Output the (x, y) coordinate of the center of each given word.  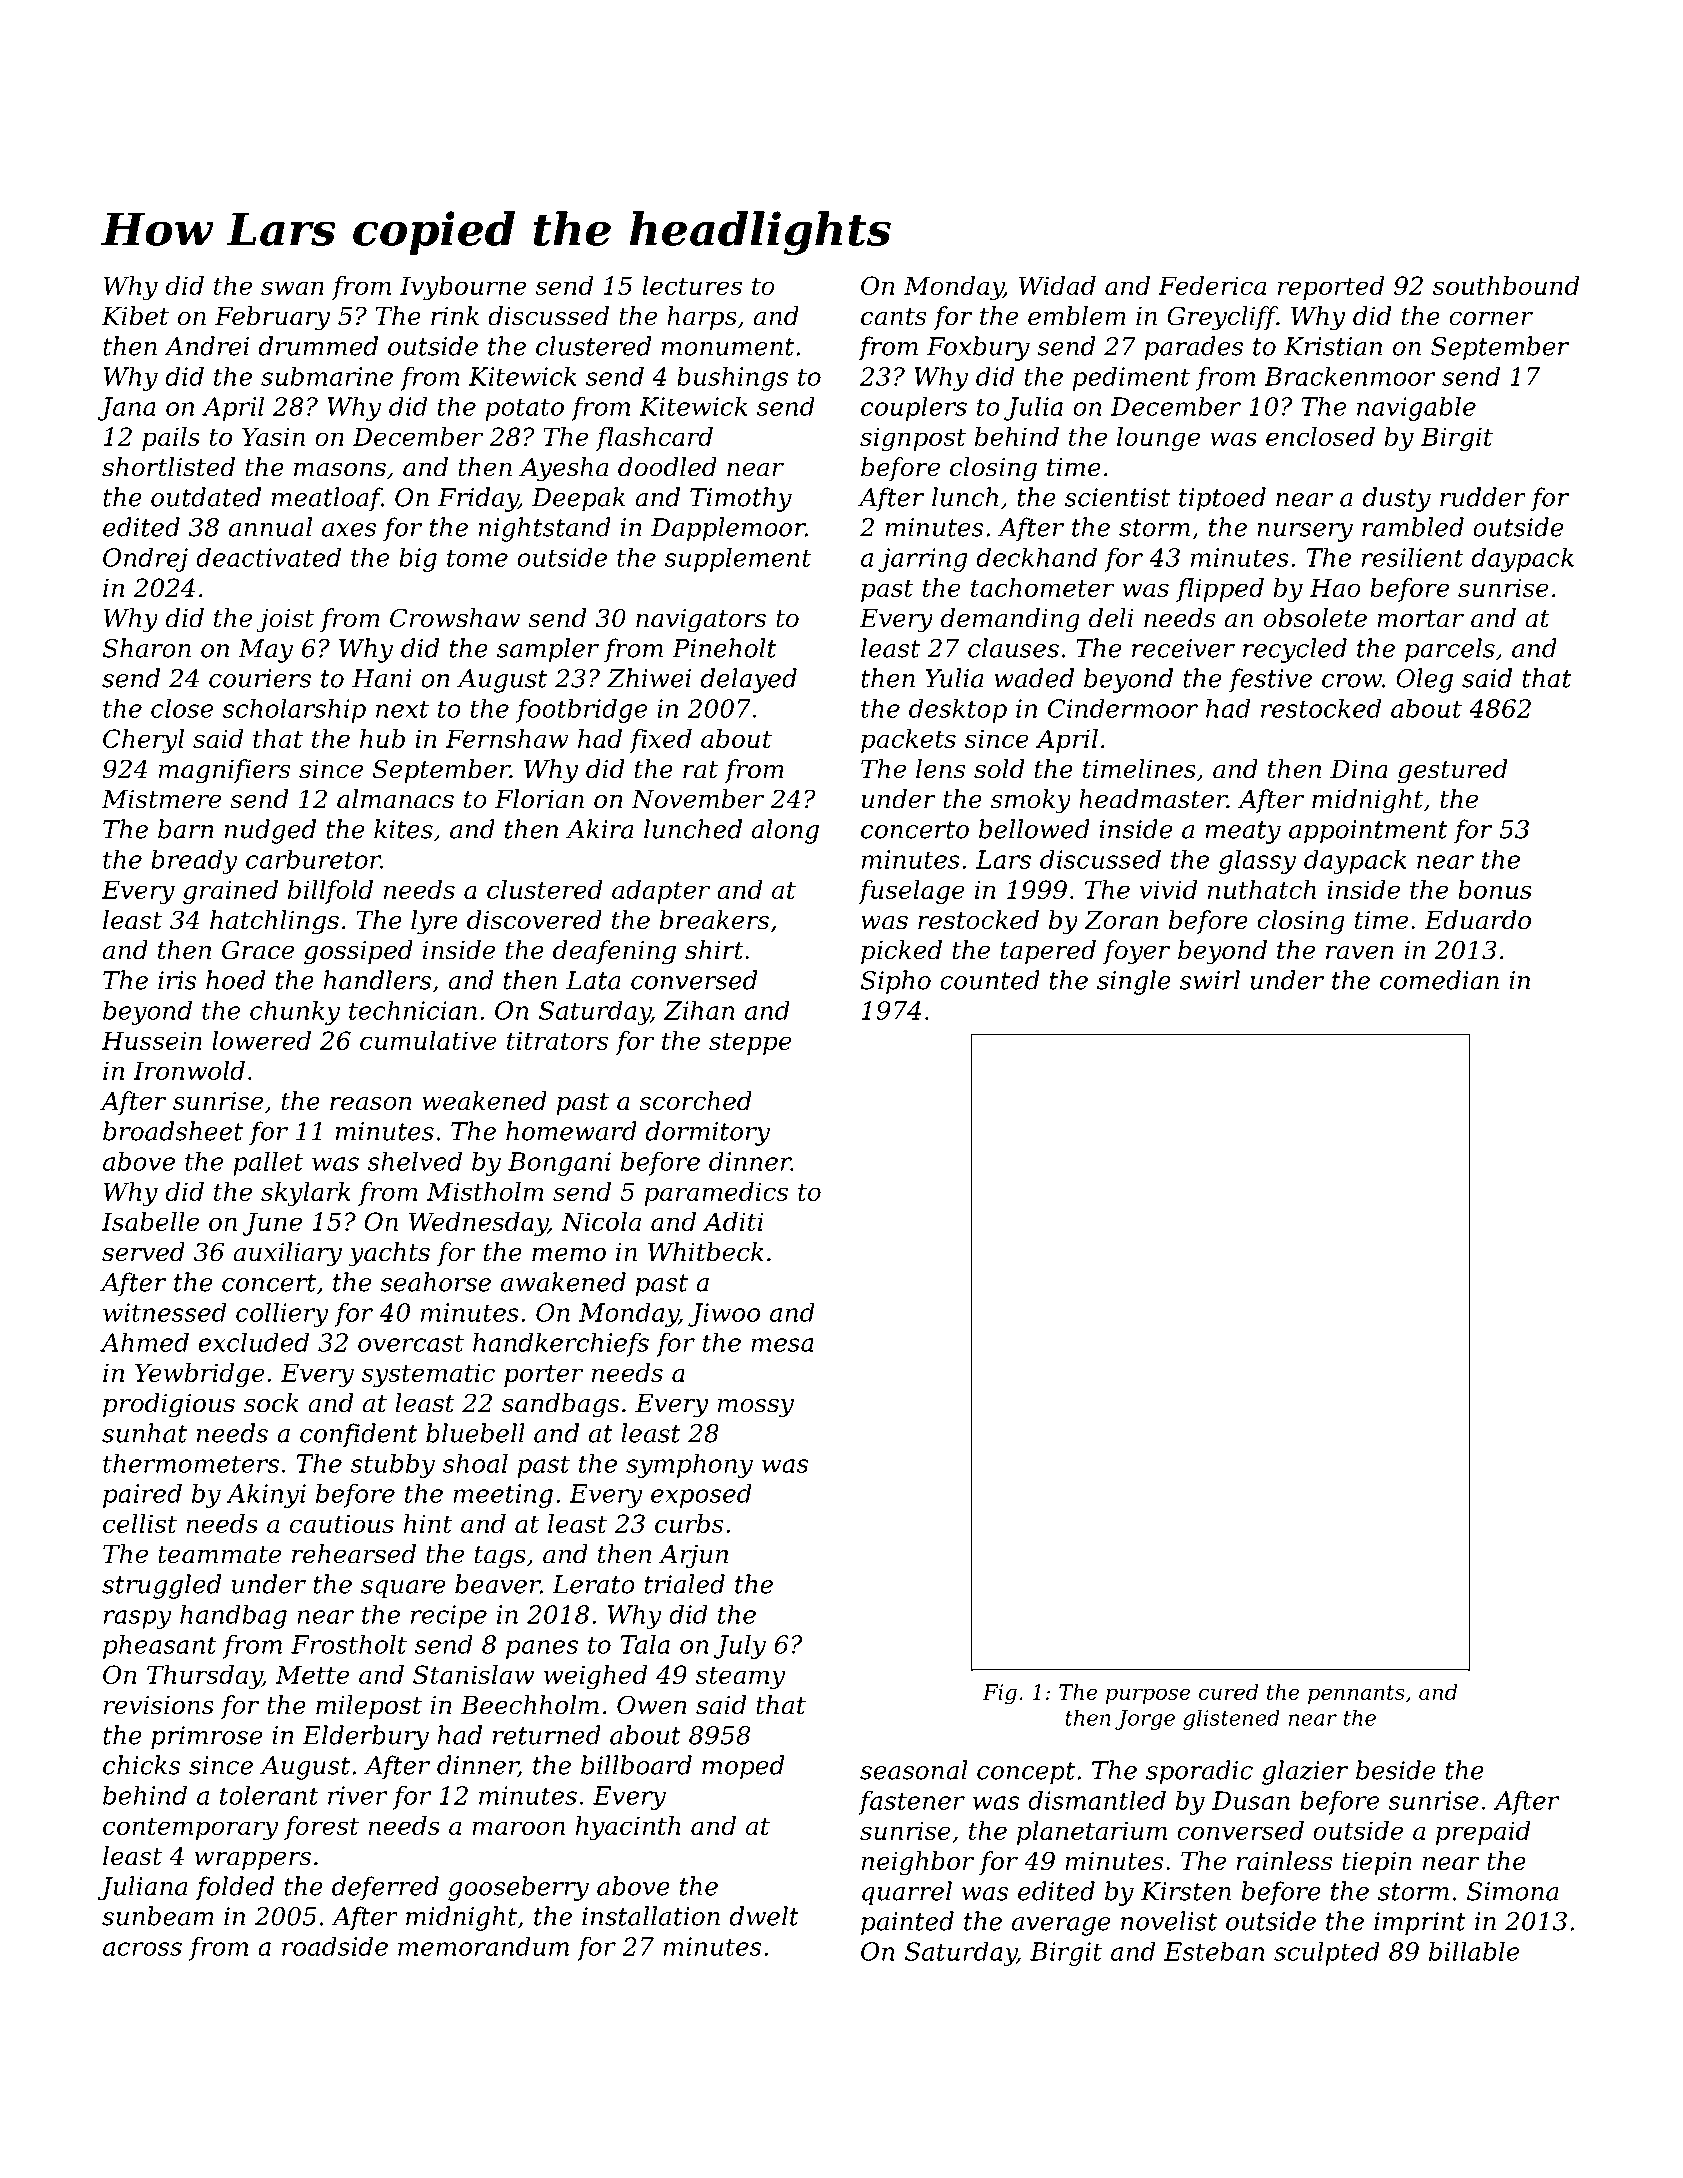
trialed (685, 1584)
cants (893, 317)
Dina (1359, 769)
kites (403, 829)
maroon (518, 1828)
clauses (1013, 648)
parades (1193, 348)
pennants (1356, 1694)
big (418, 560)
